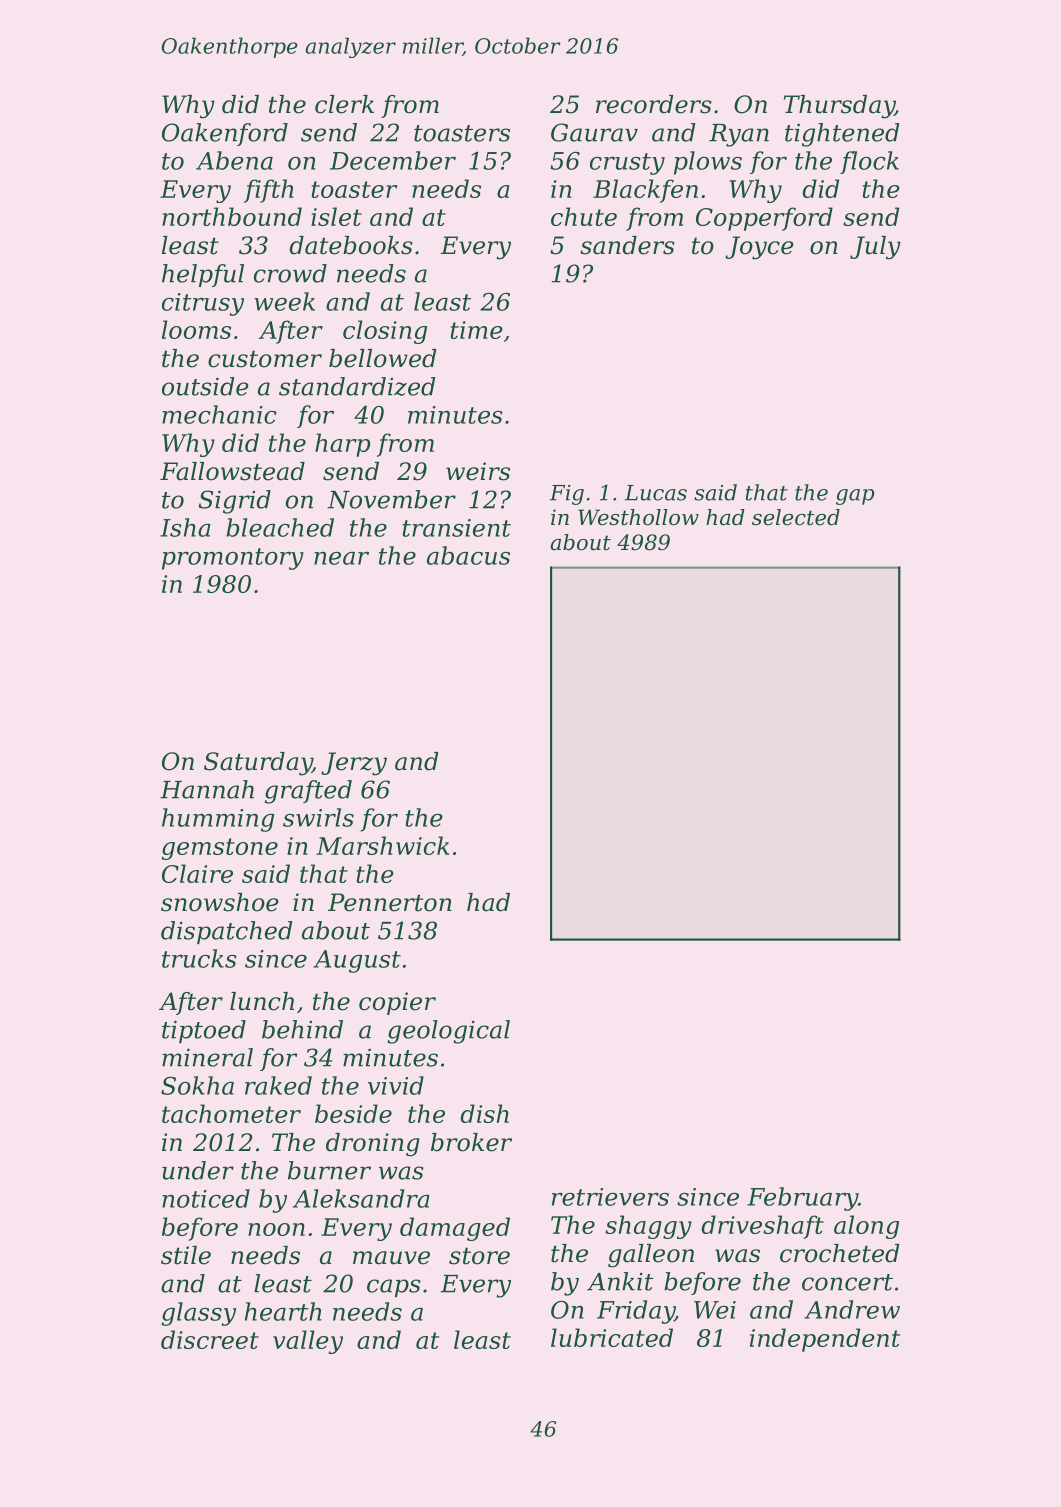 The width and height of the screenshot is (1061, 1507). I want to click on geological, so click(448, 1032).
